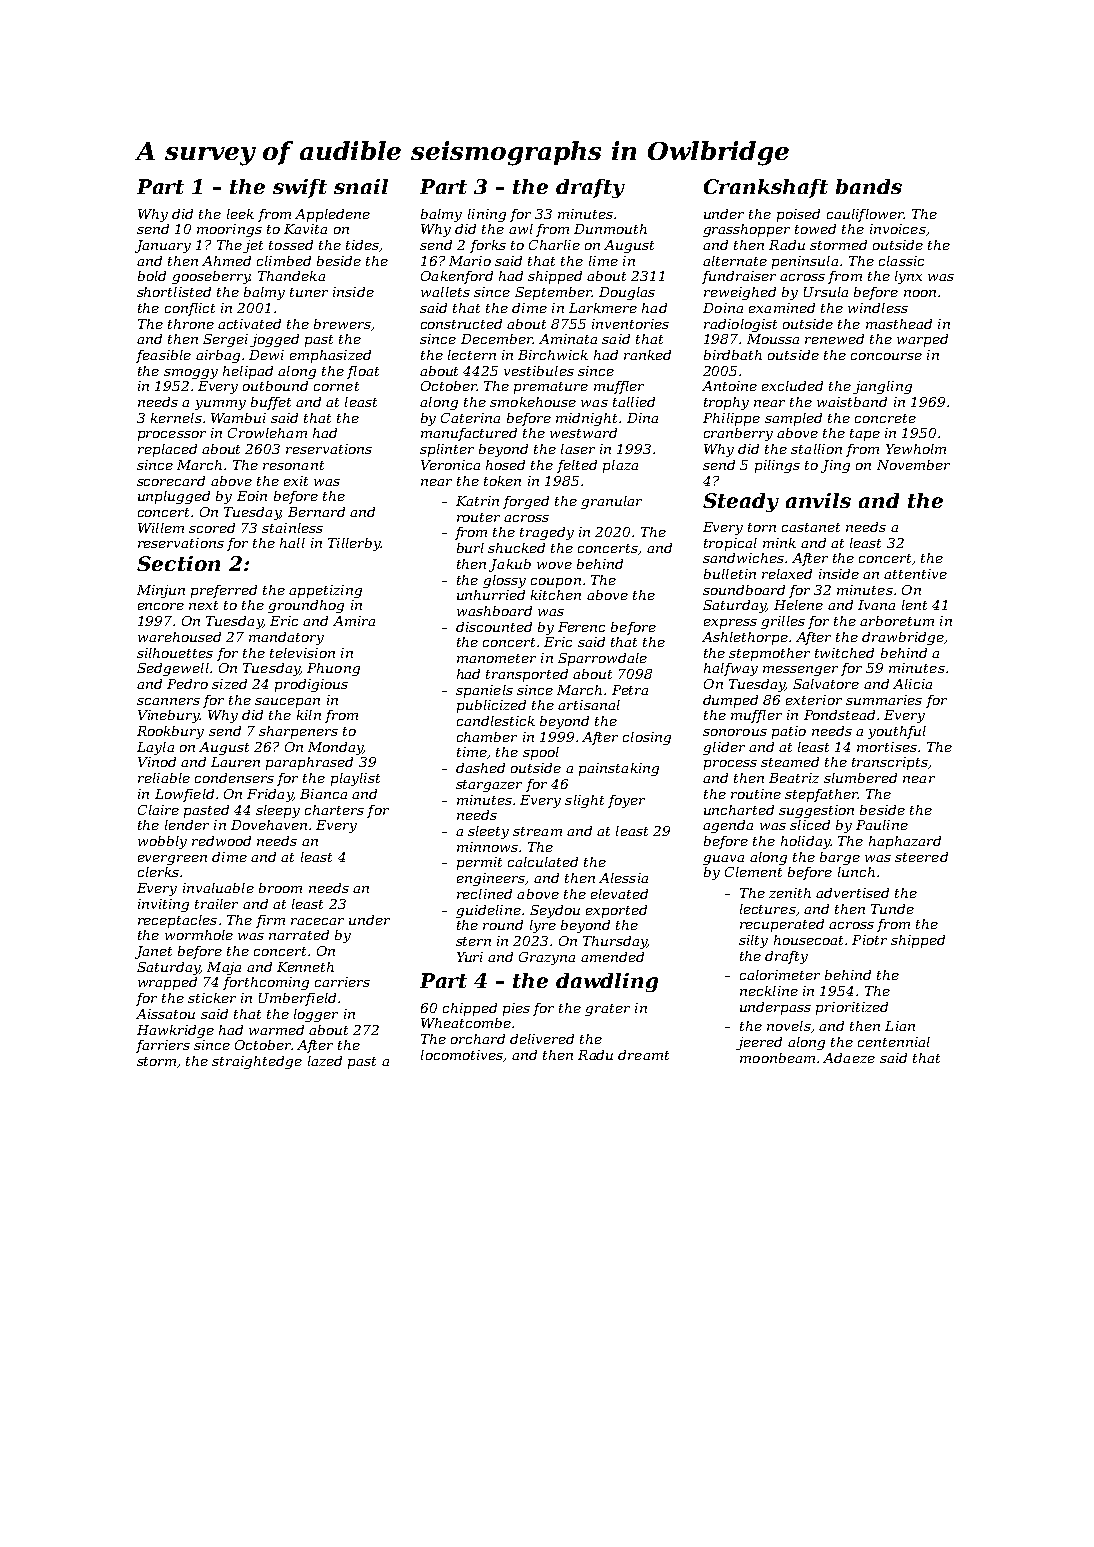  Describe the element at coordinates (865, 215) in the screenshot. I see `cauliflower` at that location.
